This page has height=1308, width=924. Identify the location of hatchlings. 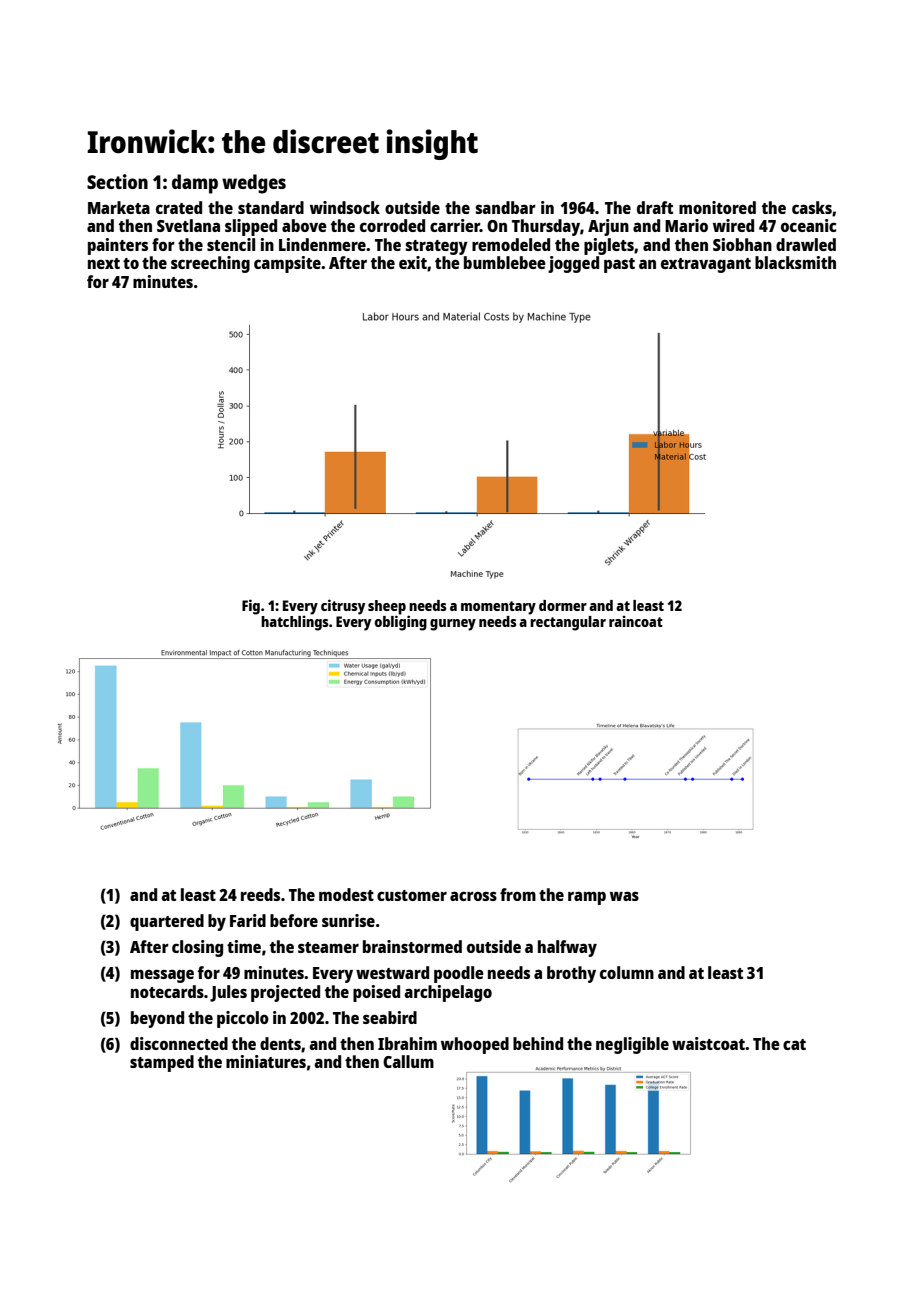
(295, 623).
